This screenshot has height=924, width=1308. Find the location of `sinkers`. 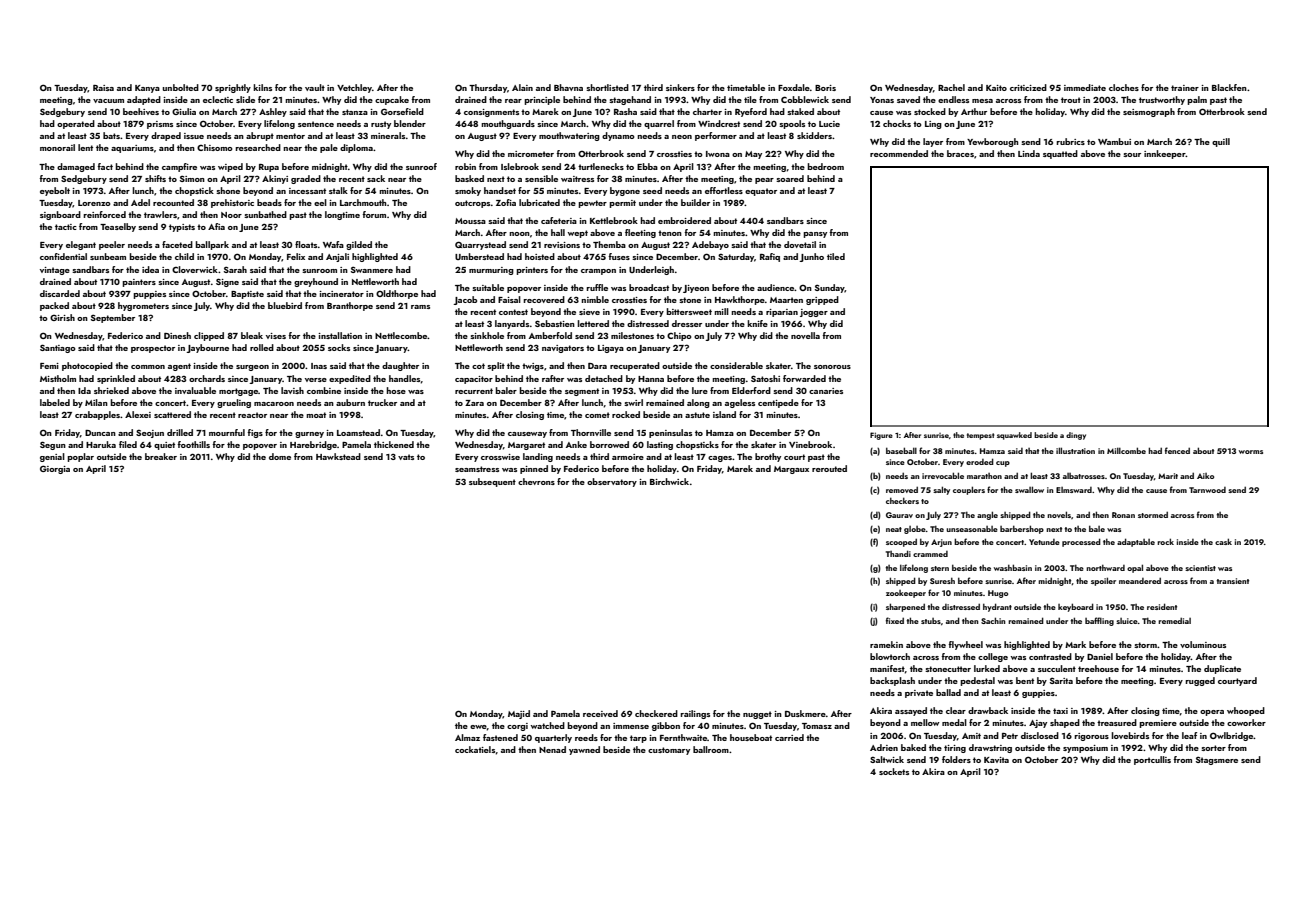

sinkers is located at coordinates (680, 87).
